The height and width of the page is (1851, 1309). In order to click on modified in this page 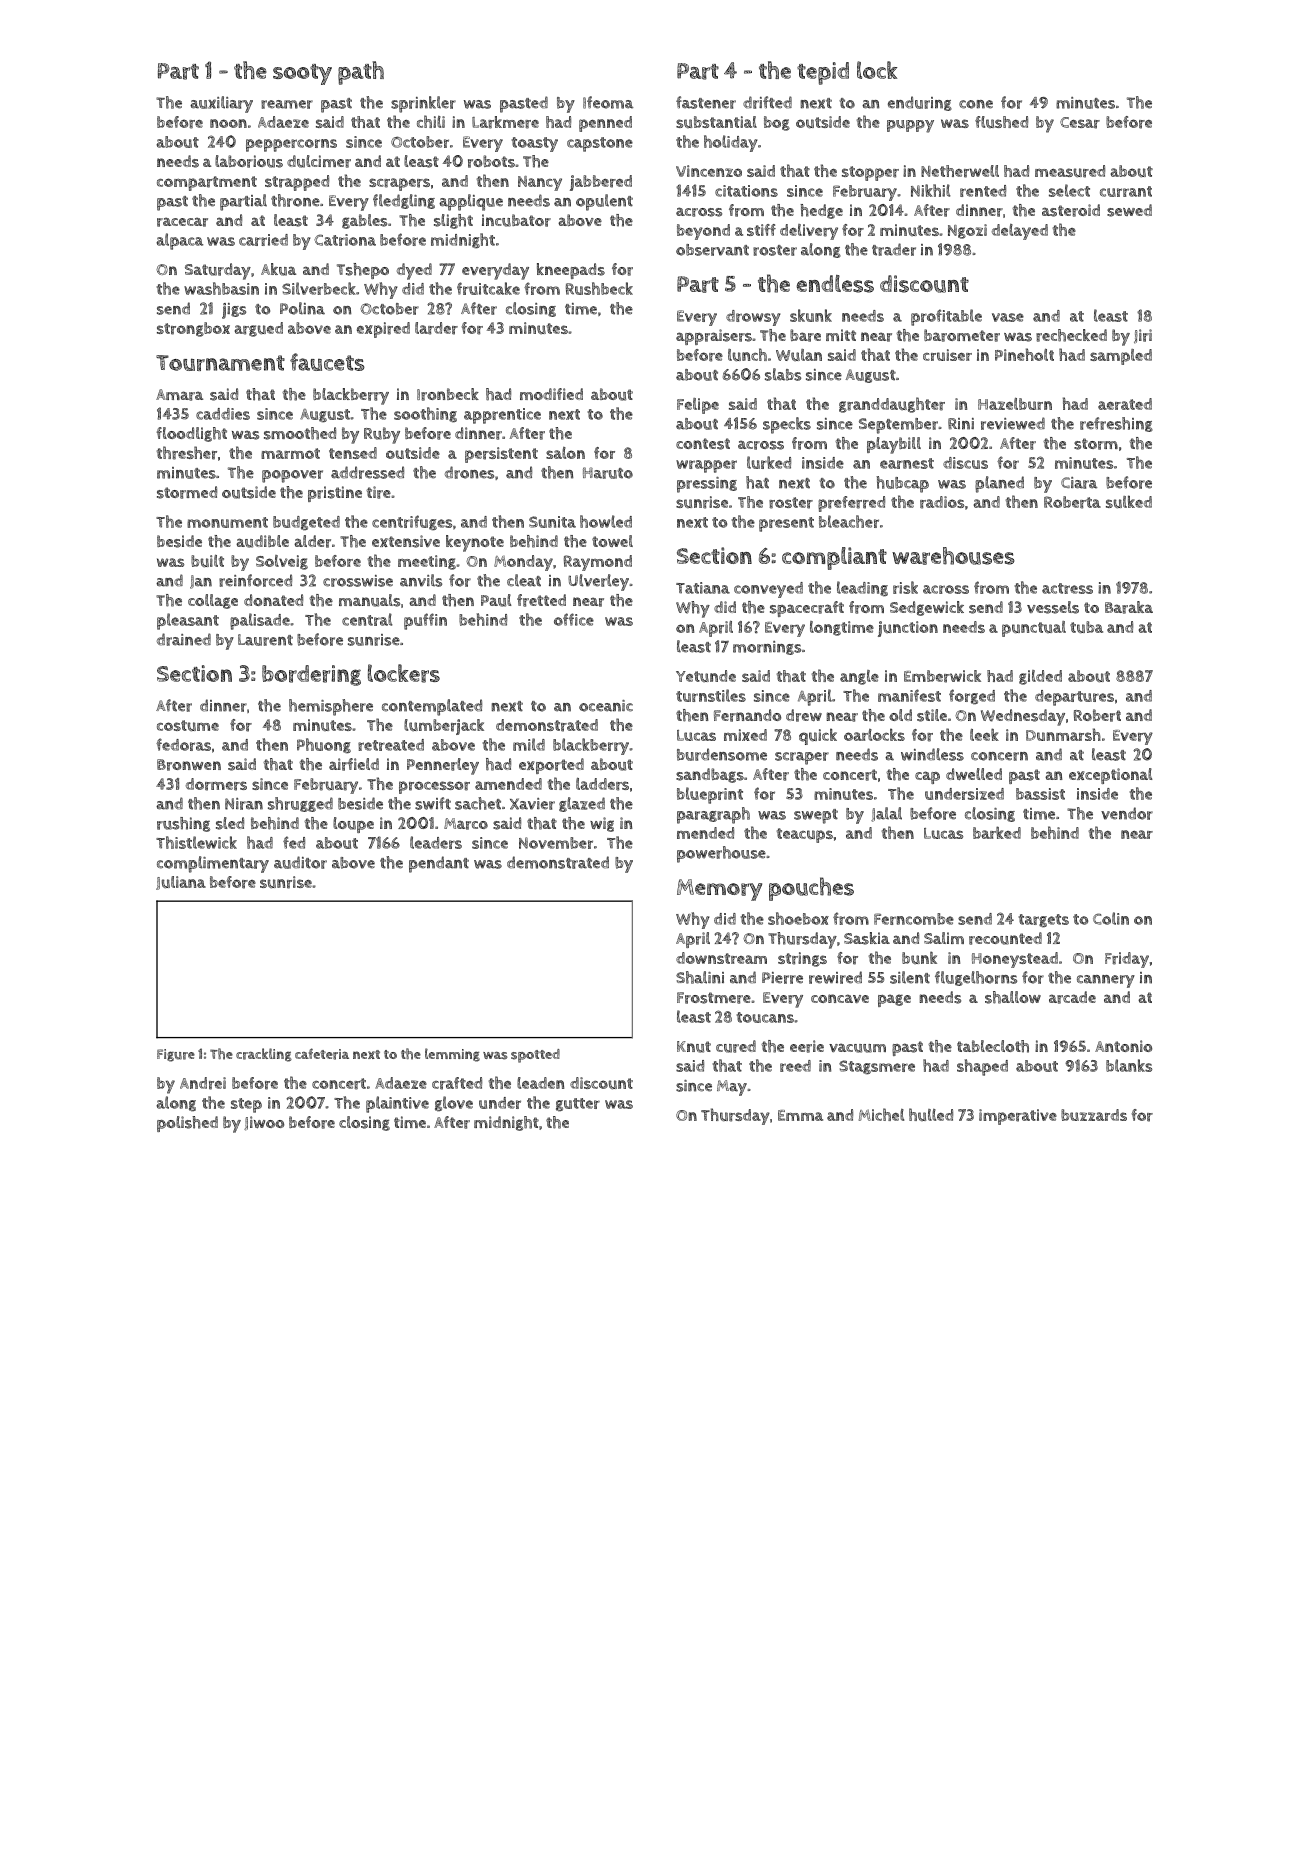, I will do `click(551, 394)`.
